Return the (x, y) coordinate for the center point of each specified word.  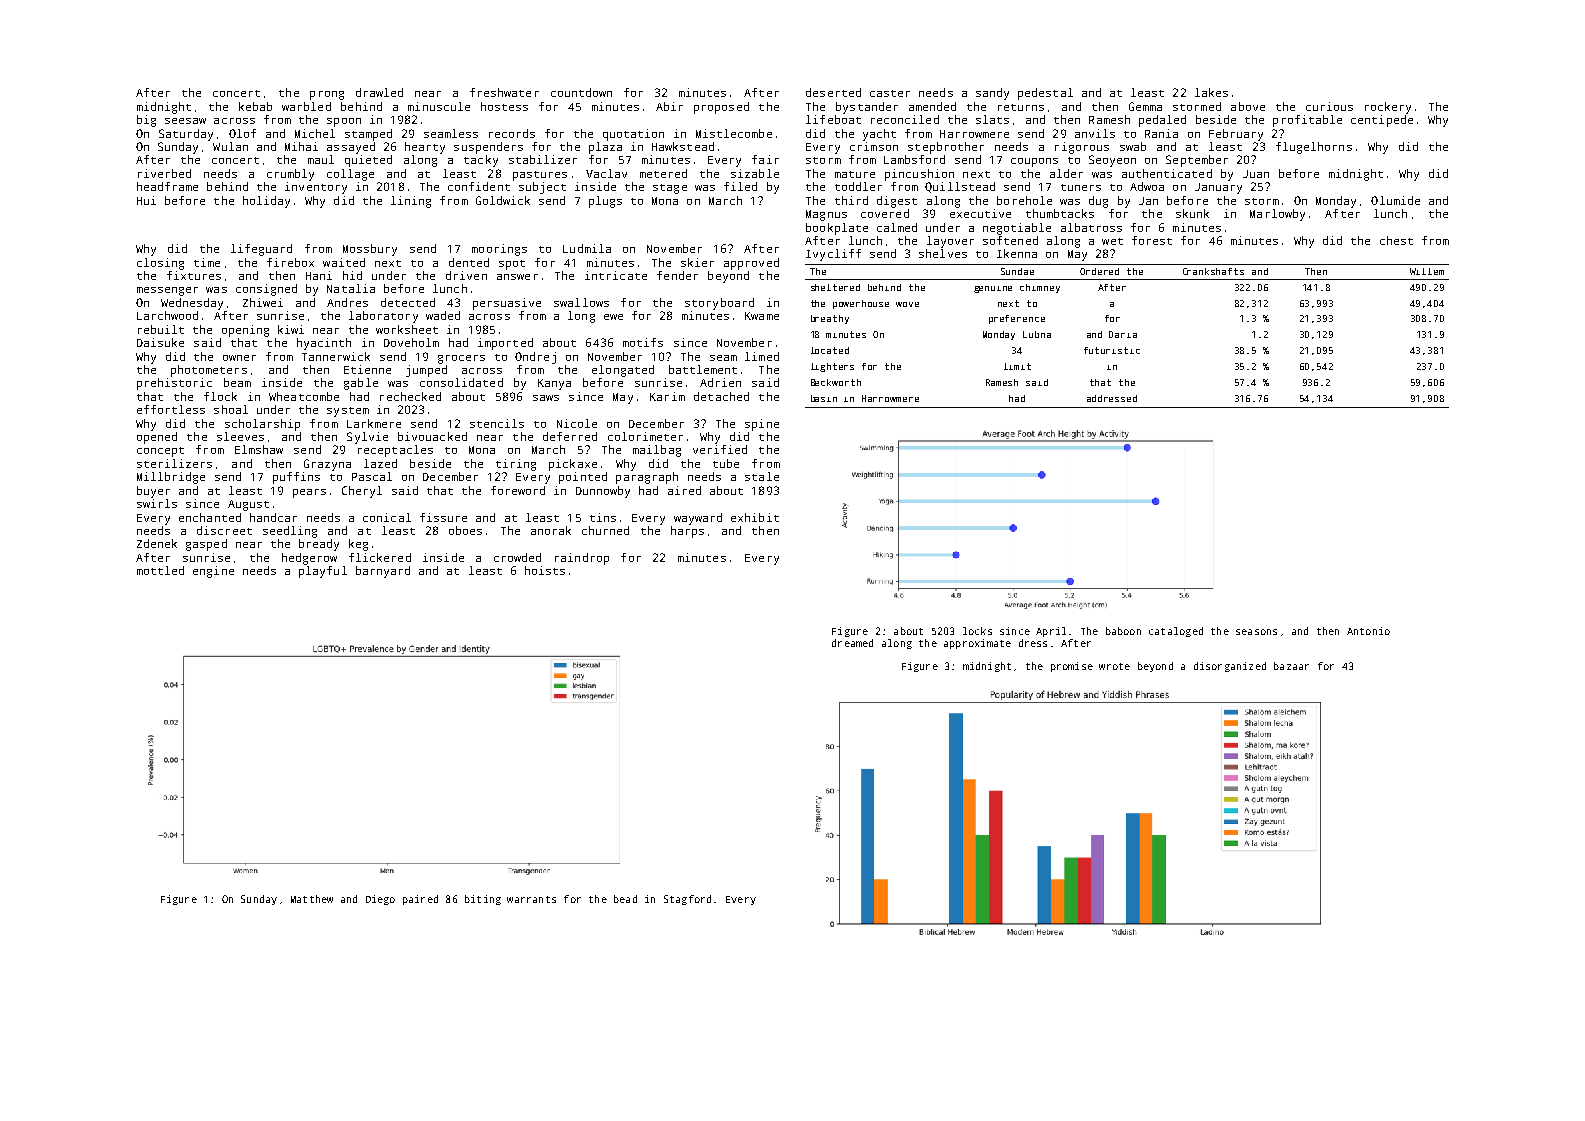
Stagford (687, 900)
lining (411, 202)
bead (625, 899)
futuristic (1112, 350)
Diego (380, 900)
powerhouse (861, 304)
